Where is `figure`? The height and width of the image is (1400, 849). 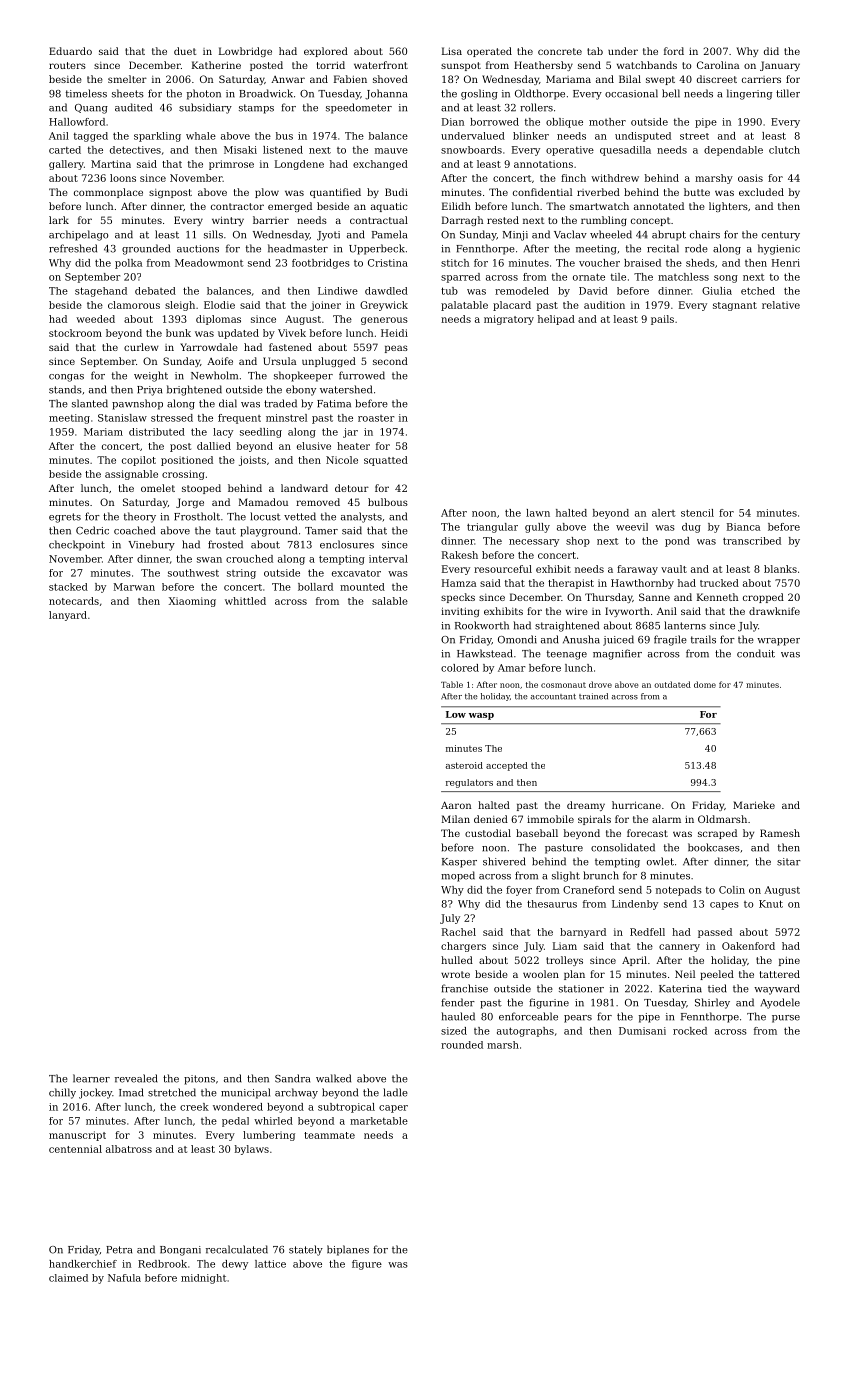 figure is located at coordinates (367, 1265).
